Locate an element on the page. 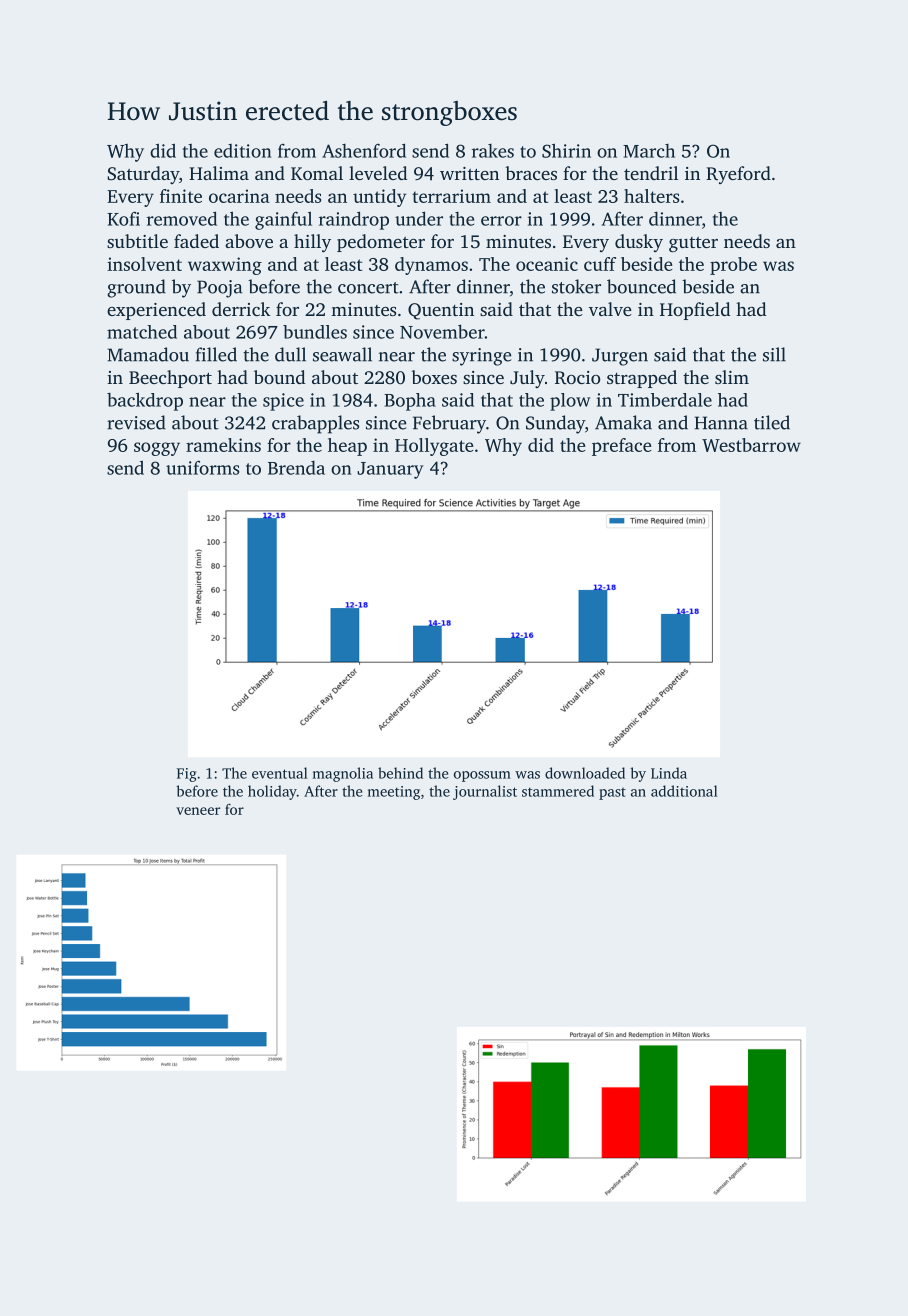 Image resolution: width=908 pixels, height=1316 pixels. soggy is located at coordinates (157, 449).
